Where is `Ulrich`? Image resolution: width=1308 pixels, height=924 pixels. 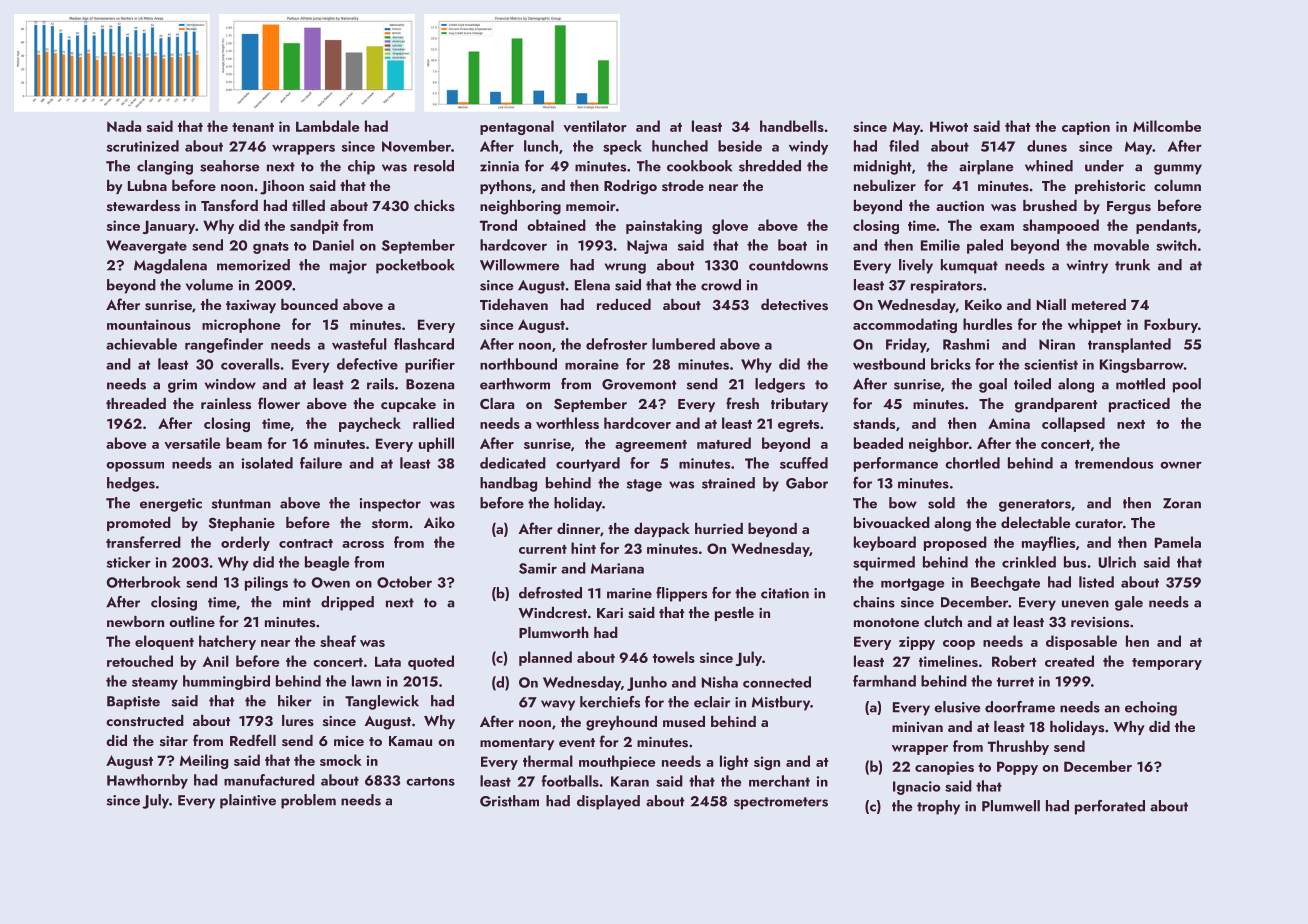
Ulrich is located at coordinates (1117, 562).
